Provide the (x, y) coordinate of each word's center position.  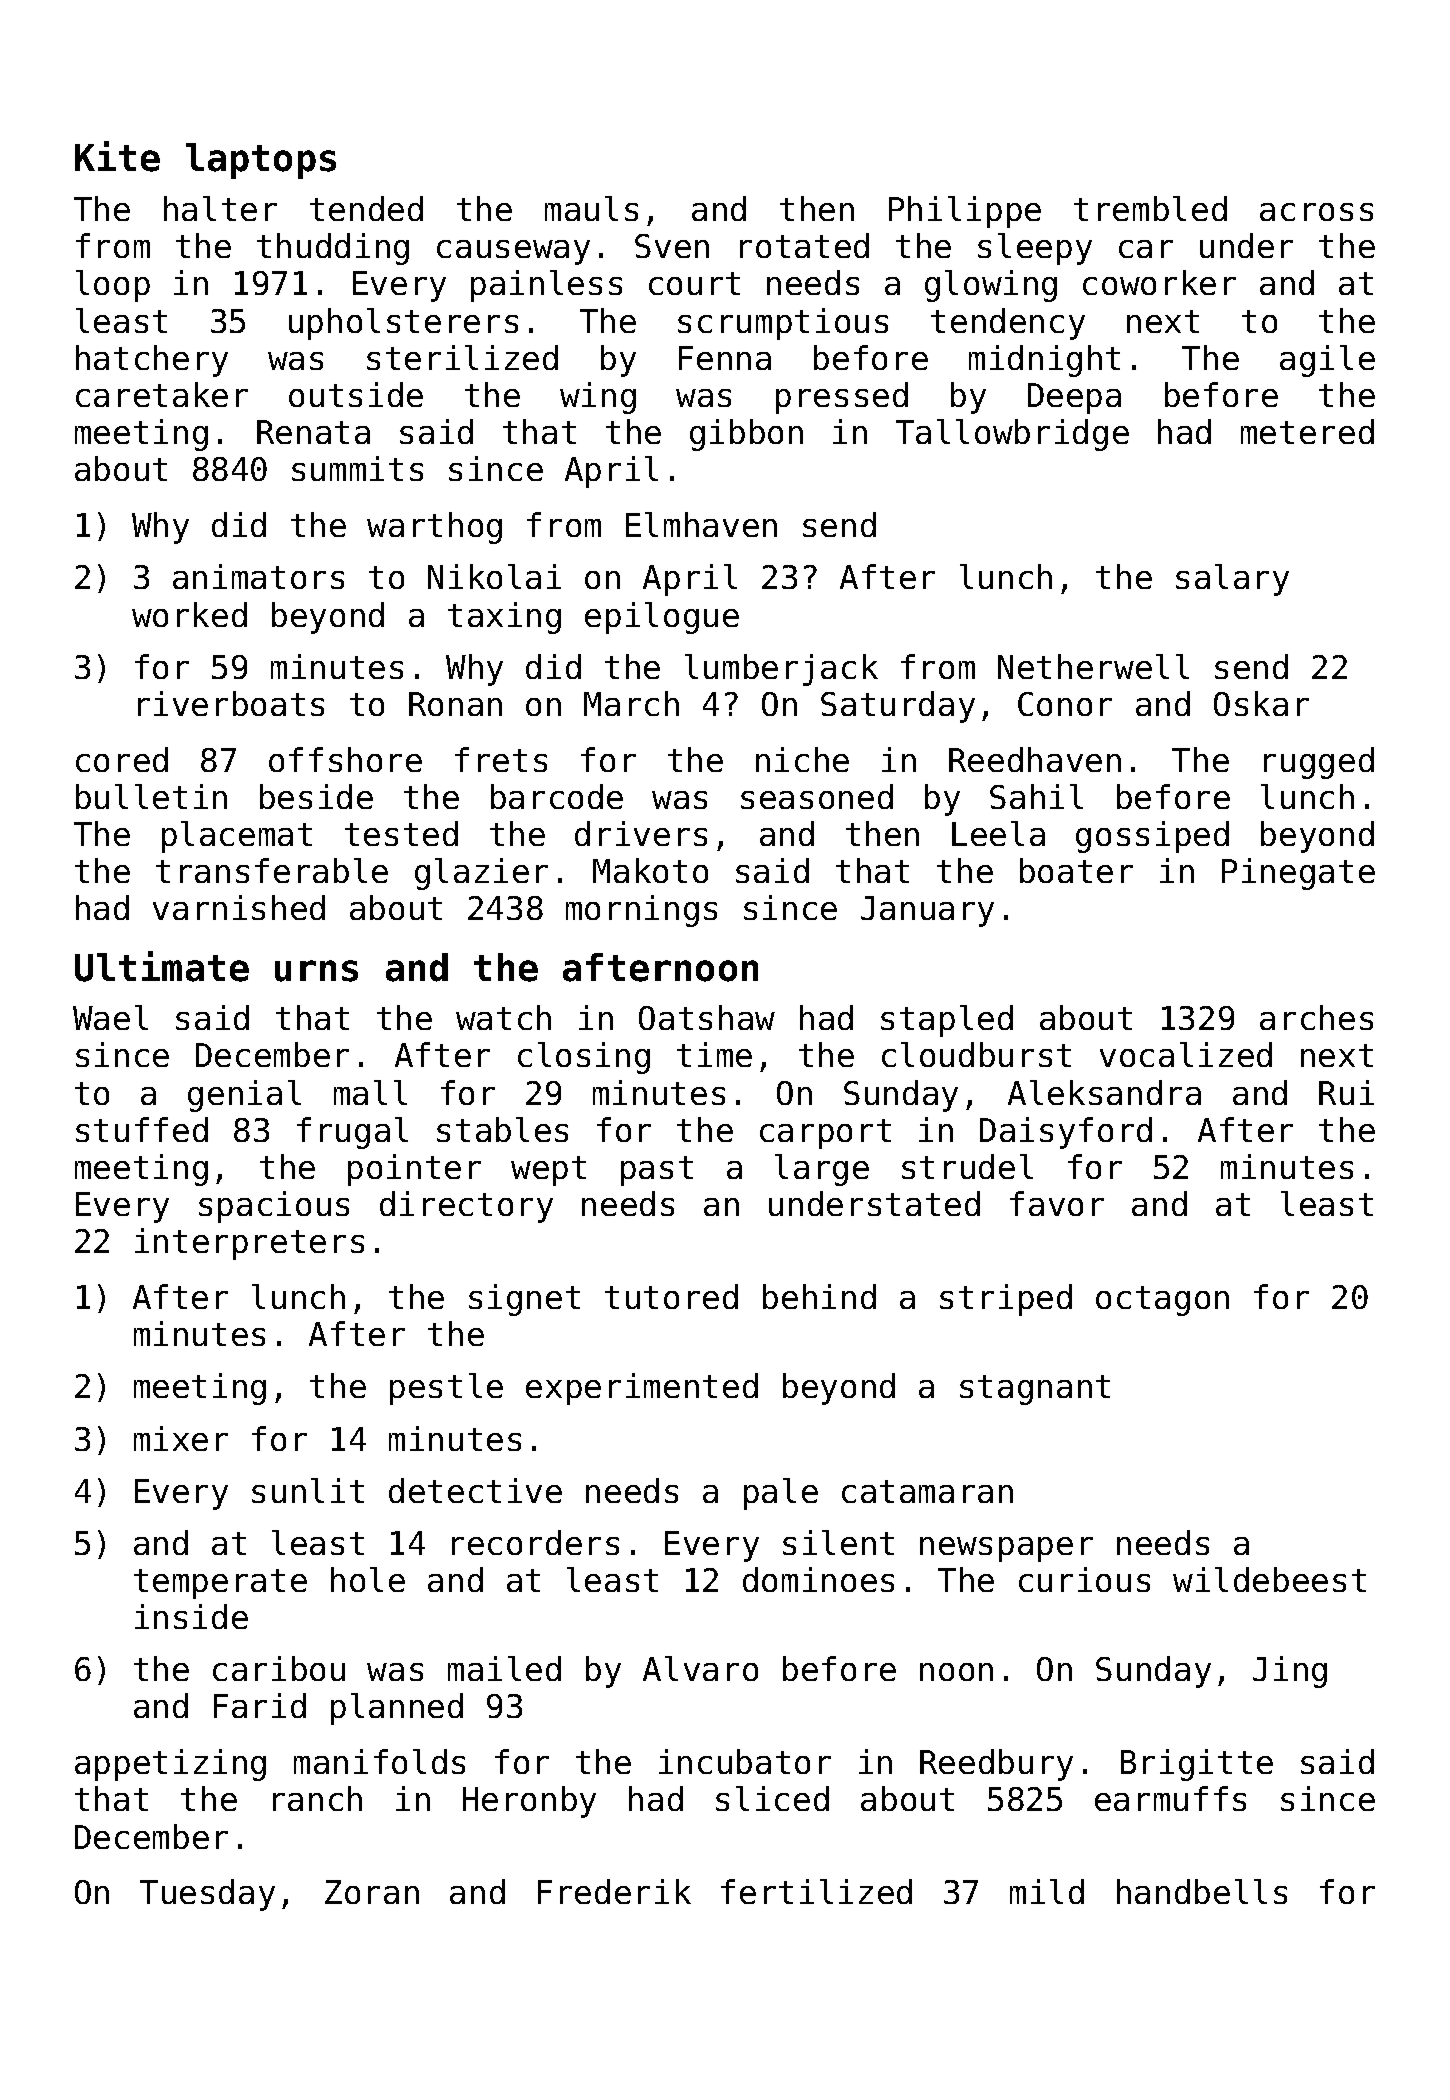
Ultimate (162, 966)
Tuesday (207, 1895)
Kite (117, 156)
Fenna (725, 358)
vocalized (1186, 1054)
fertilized (816, 1891)
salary (1232, 580)
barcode (557, 796)
